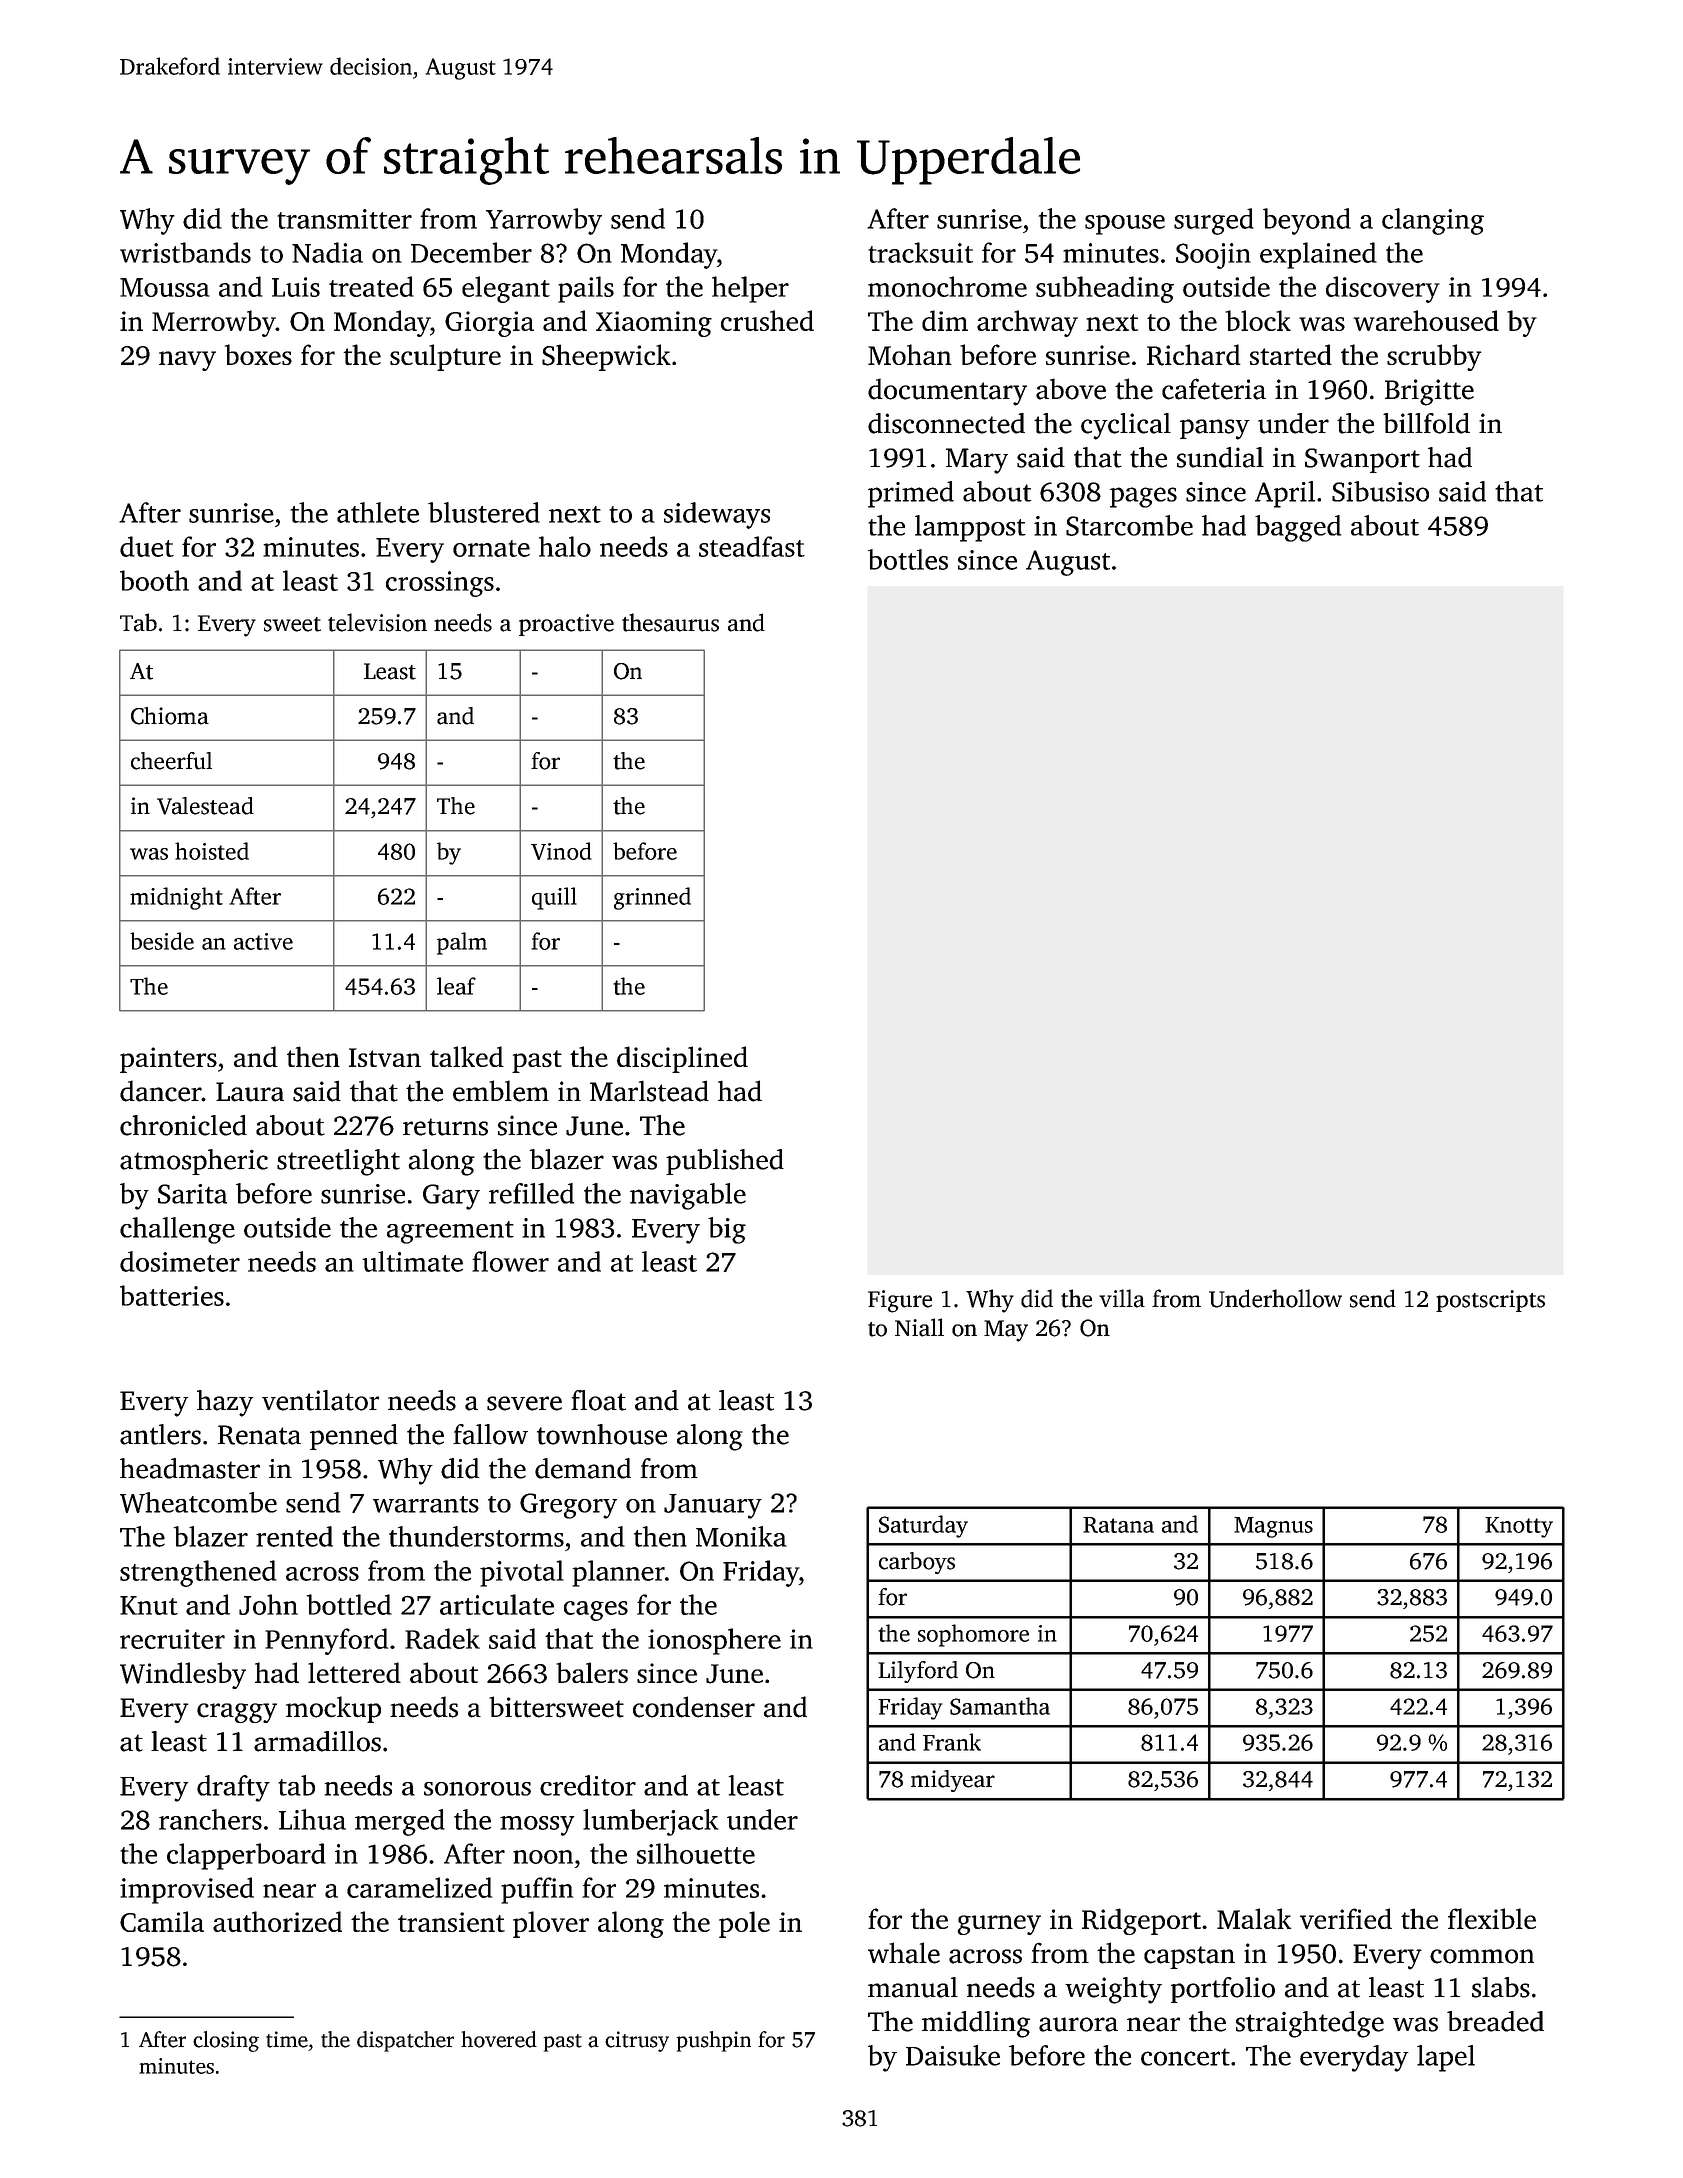 The width and height of the screenshot is (1683, 2178). Describe the element at coordinates (1490, 1301) in the screenshot. I see `postscripts` at that location.
